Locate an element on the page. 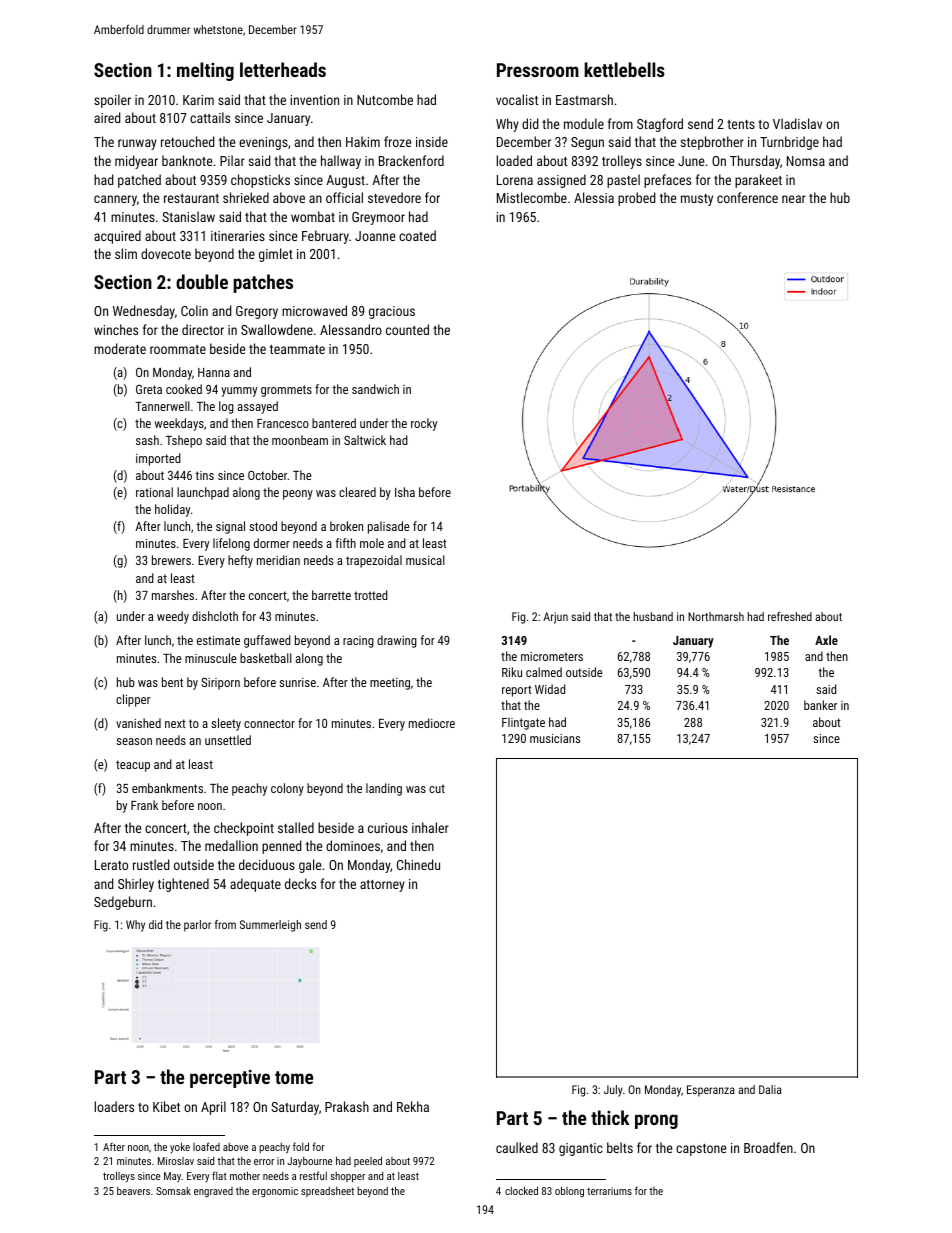 The width and height of the page is (952, 1233). melting is located at coordinates (205, 71).
